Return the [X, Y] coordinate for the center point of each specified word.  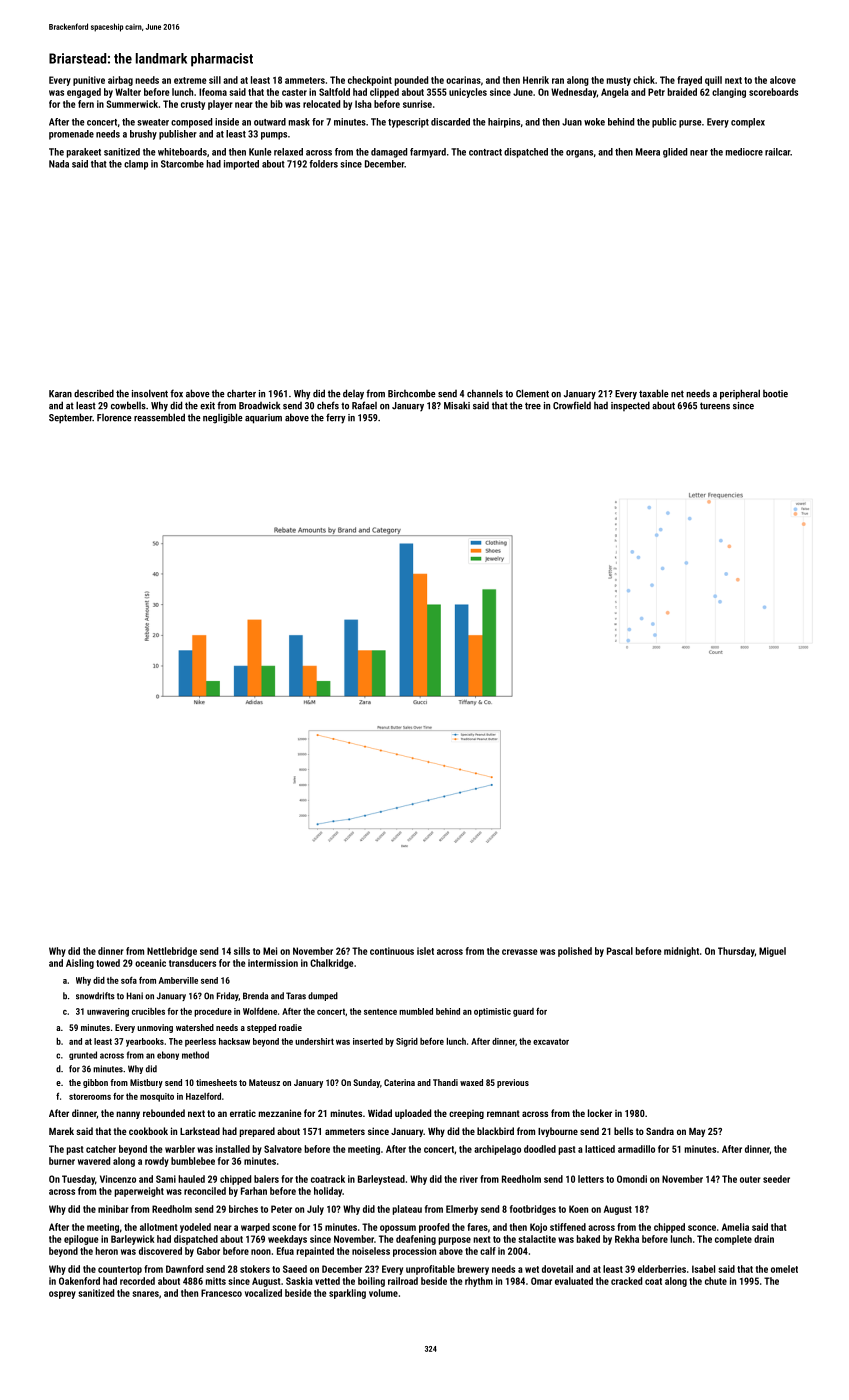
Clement [532, 393]
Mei [270, 951]
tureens [715, 406]
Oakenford [79, 1281]
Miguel [772, 952]
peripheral [740, 394]
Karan [60, 394]
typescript [408, 123]
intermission [273, 963]
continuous [392, 951]
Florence [114, 418]
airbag [120, 81]
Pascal [620, 951]
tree [533, 406]
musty [619, 81]
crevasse [520, 952]
